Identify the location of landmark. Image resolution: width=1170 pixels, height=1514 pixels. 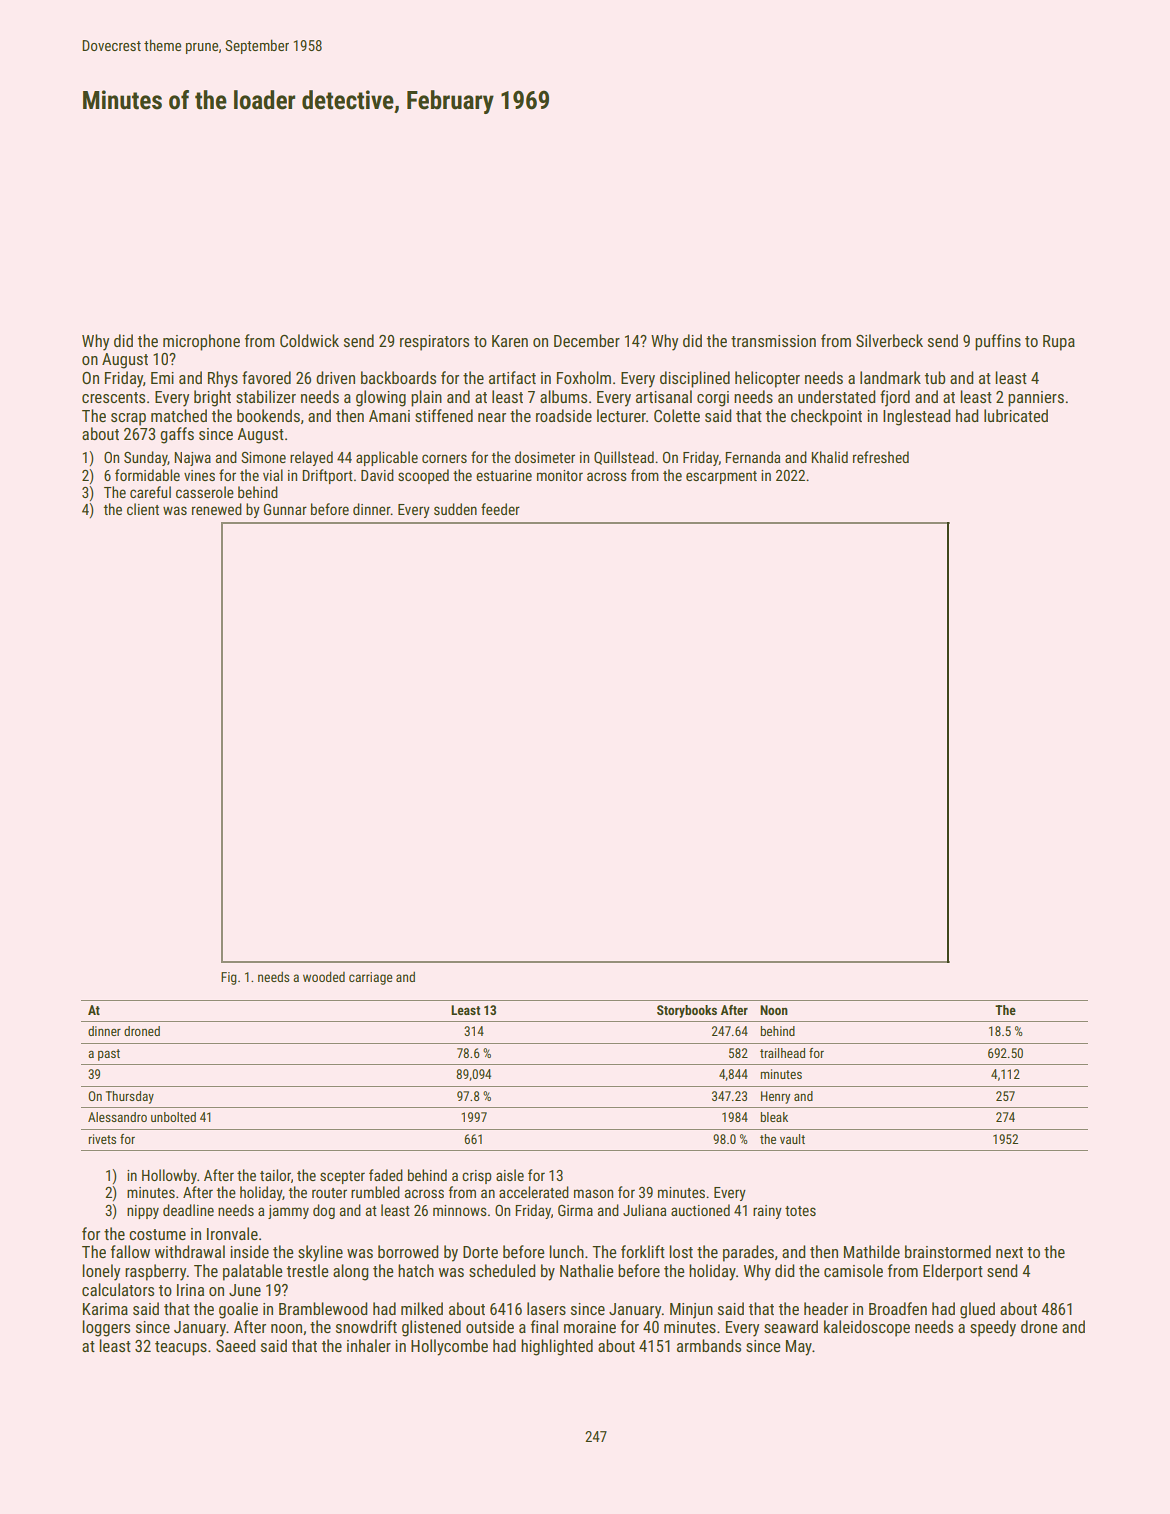
(890, 377).
